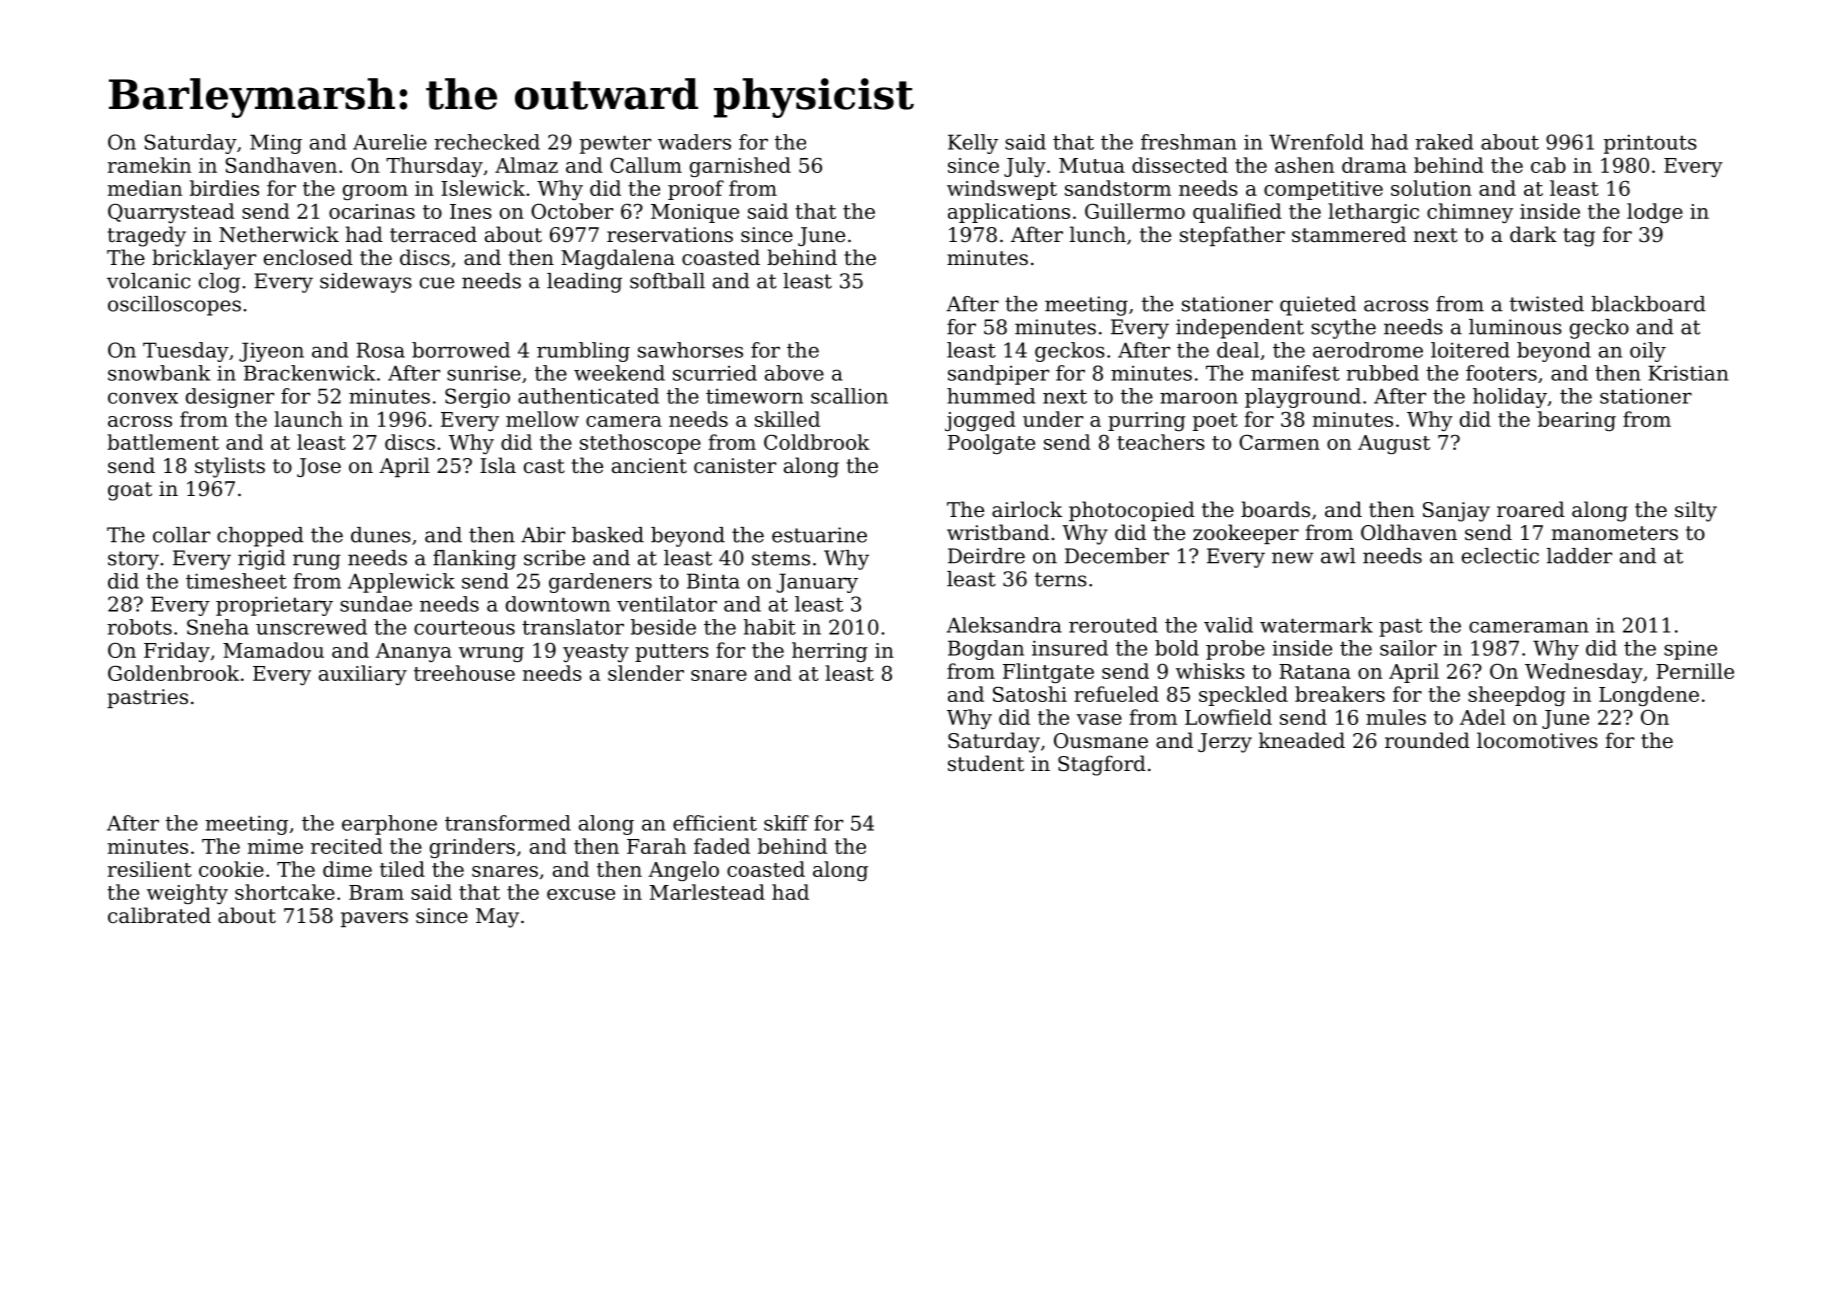  I want to click on cue, so click(437, 283).
